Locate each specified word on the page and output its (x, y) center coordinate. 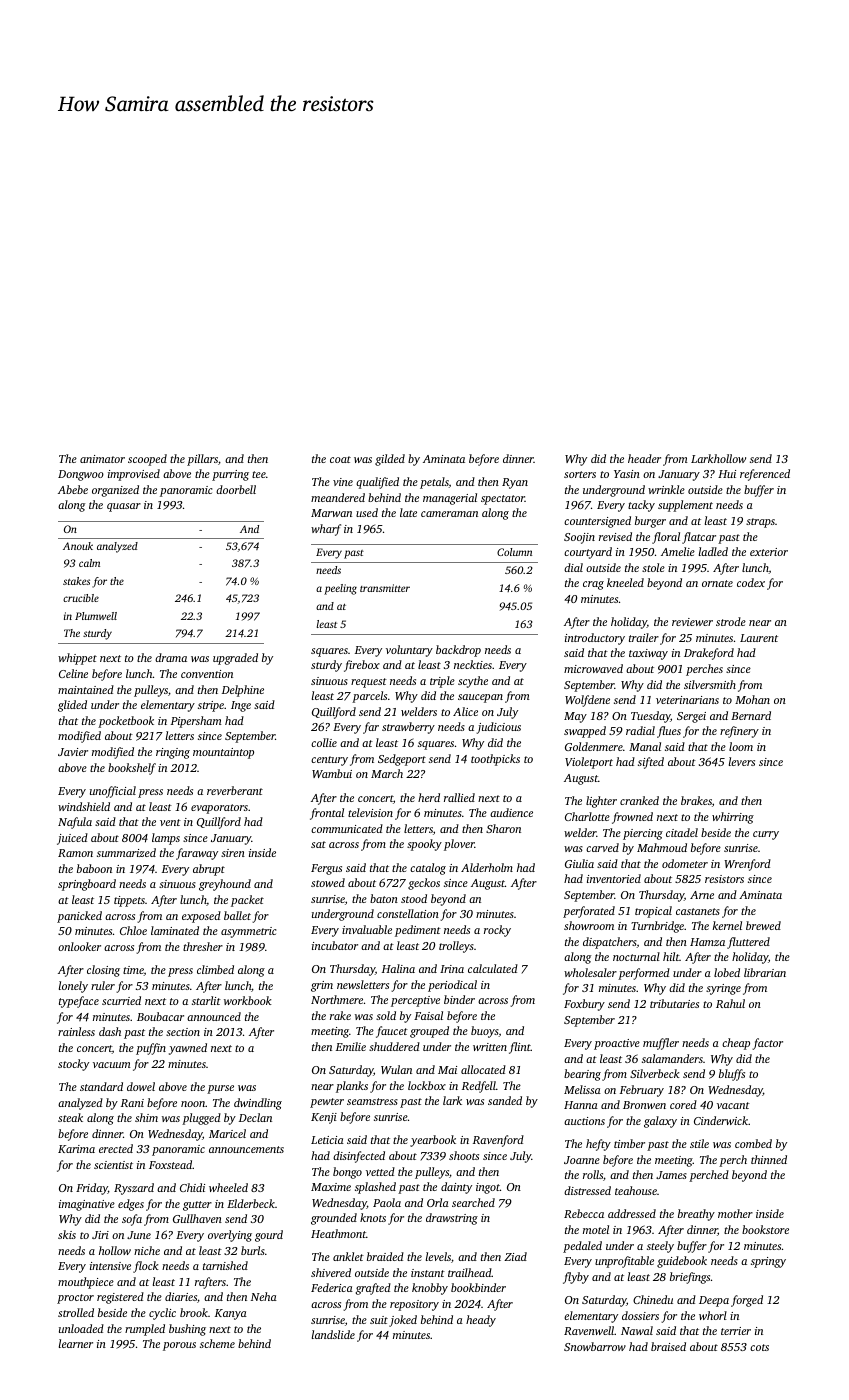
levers (742, 761)
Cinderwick (721, 1120)
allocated (483, 1069)
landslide (333, 1334)
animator (102, 459)
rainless (76, 1031)
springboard (87, 885)
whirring (733, 818)
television (370, 812)
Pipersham (196, 722)
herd (429, 797)
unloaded (81, 1328)
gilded (390, 460)
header (644, 458)
